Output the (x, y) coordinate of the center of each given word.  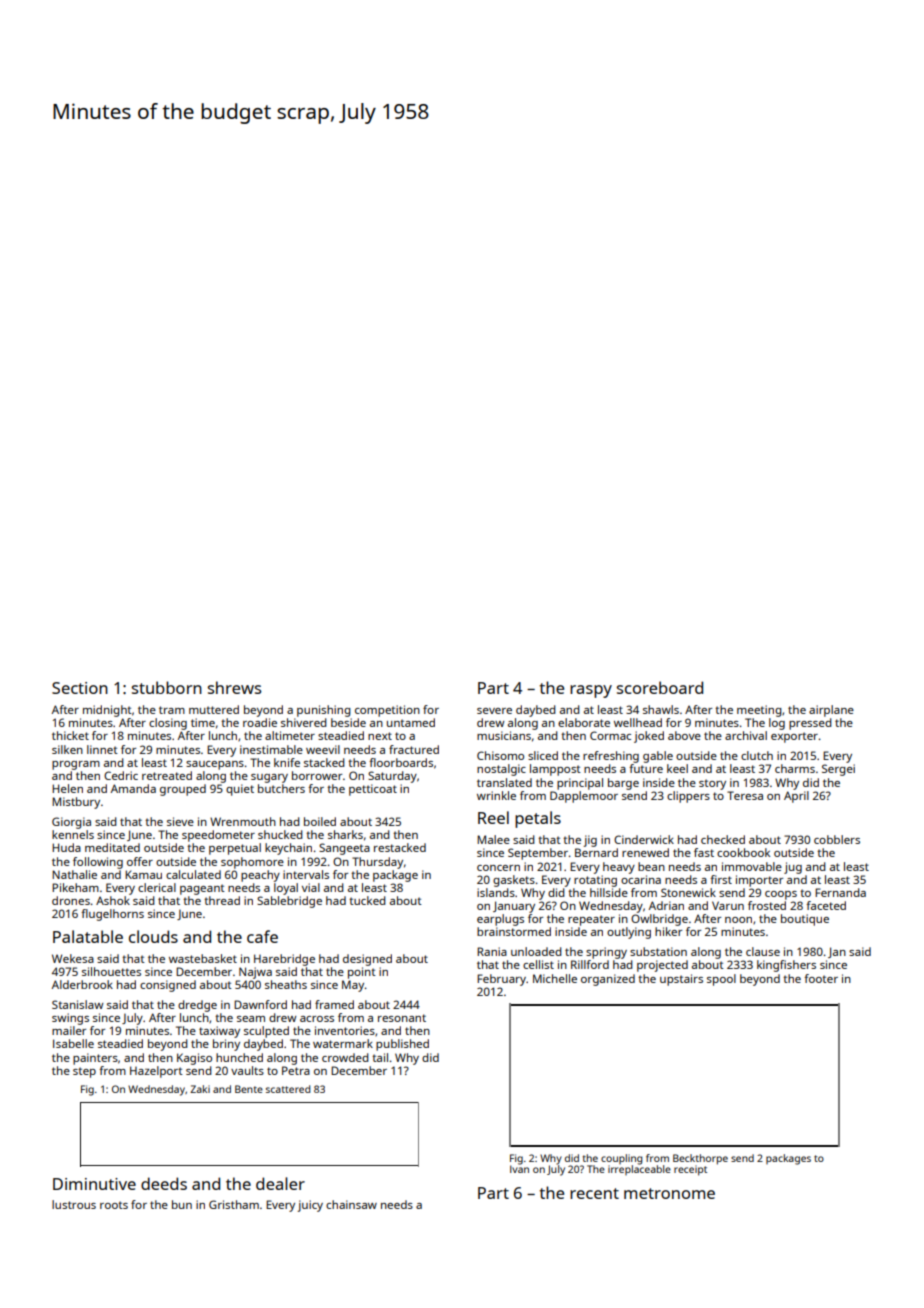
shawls (661, 709)
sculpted (266, 1032)
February (501, 980)
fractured (414, 749)
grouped (183, 790)
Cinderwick (644, 839)
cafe (262, 936)
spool (721, 980)
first (721, 879)
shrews (234, 687)
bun (182, 1204)
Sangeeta (344, 849)
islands (496, 892)
